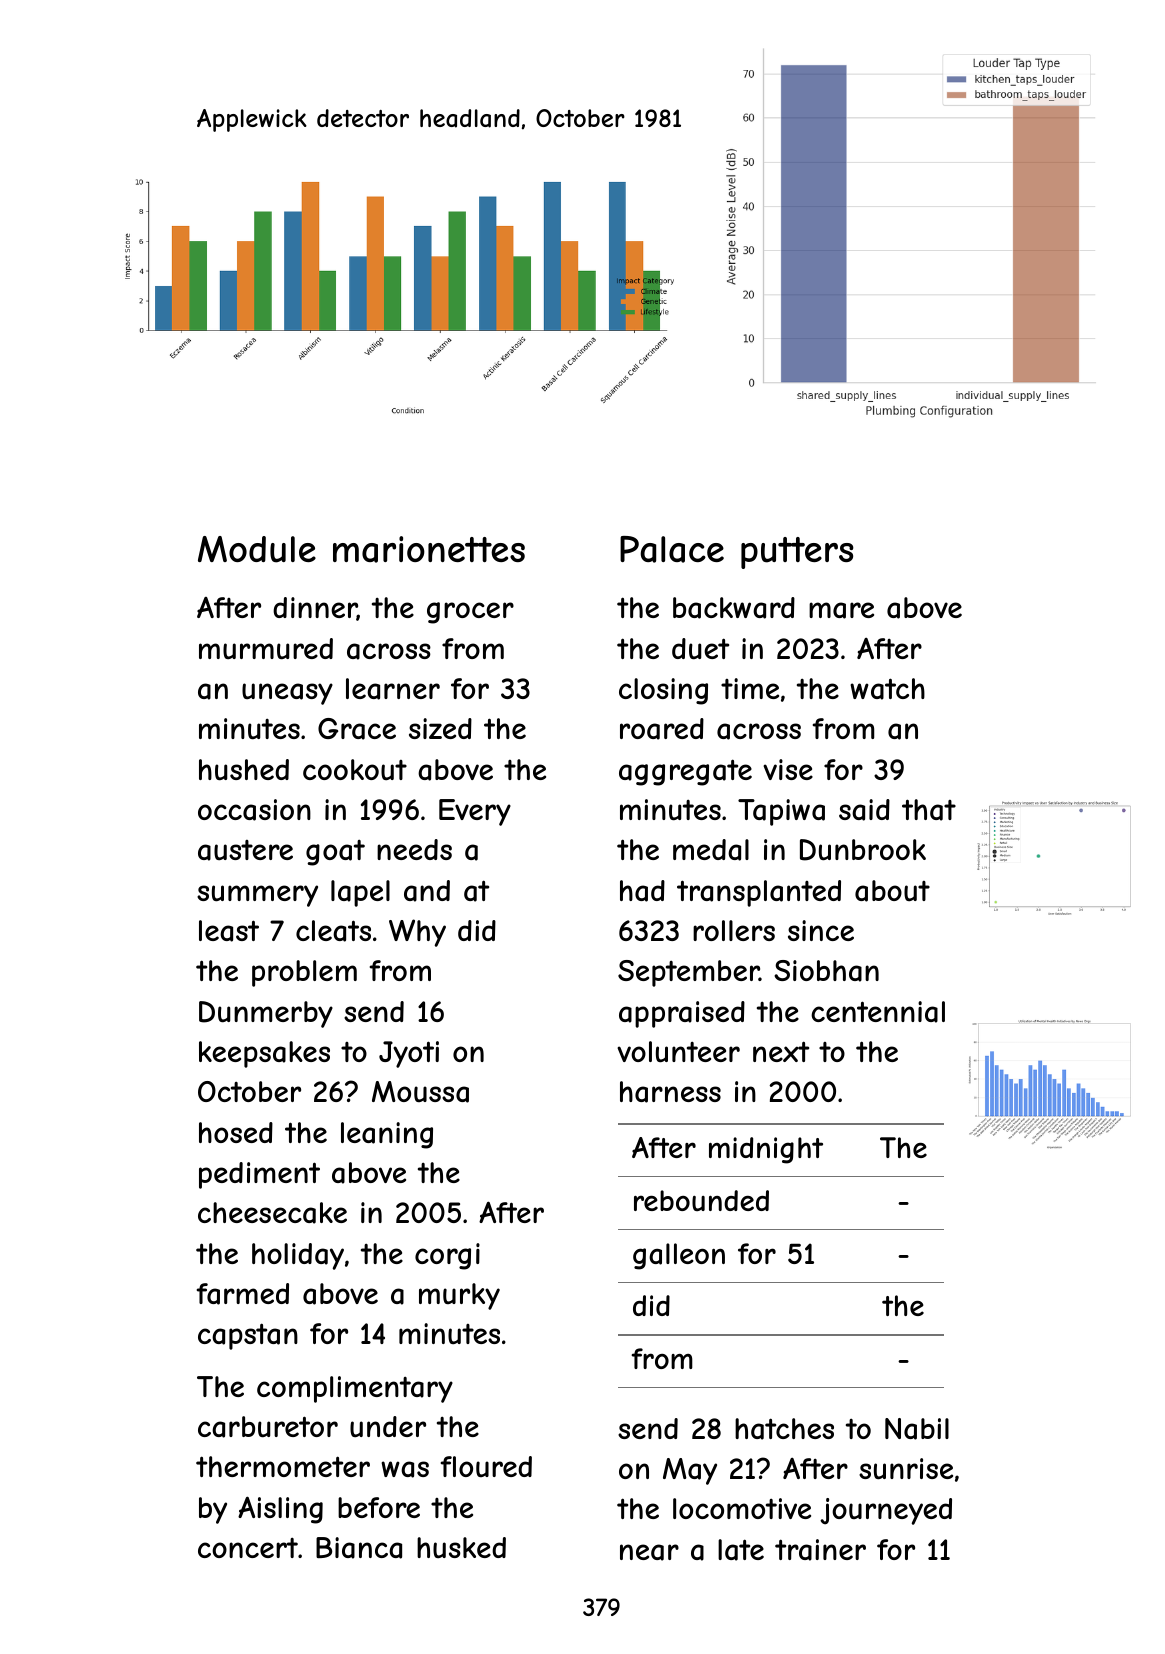  I want to click on vise, so click(788, 769).
